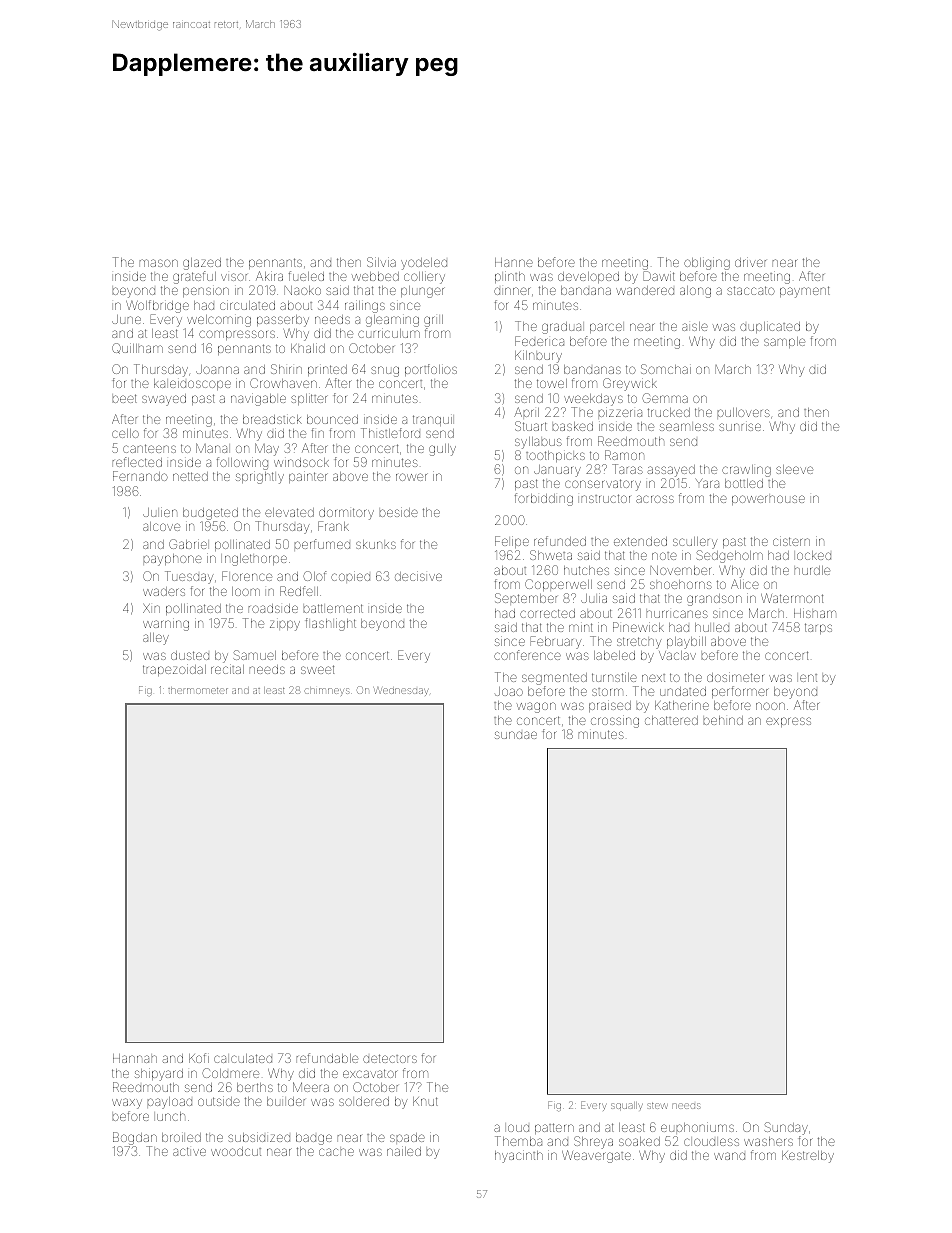 This screenshot has width=952, height=1233. What do you see at coordinates (198, 690) in the screenshot?
I see `thermometer` at bounding box center [198, 690].
